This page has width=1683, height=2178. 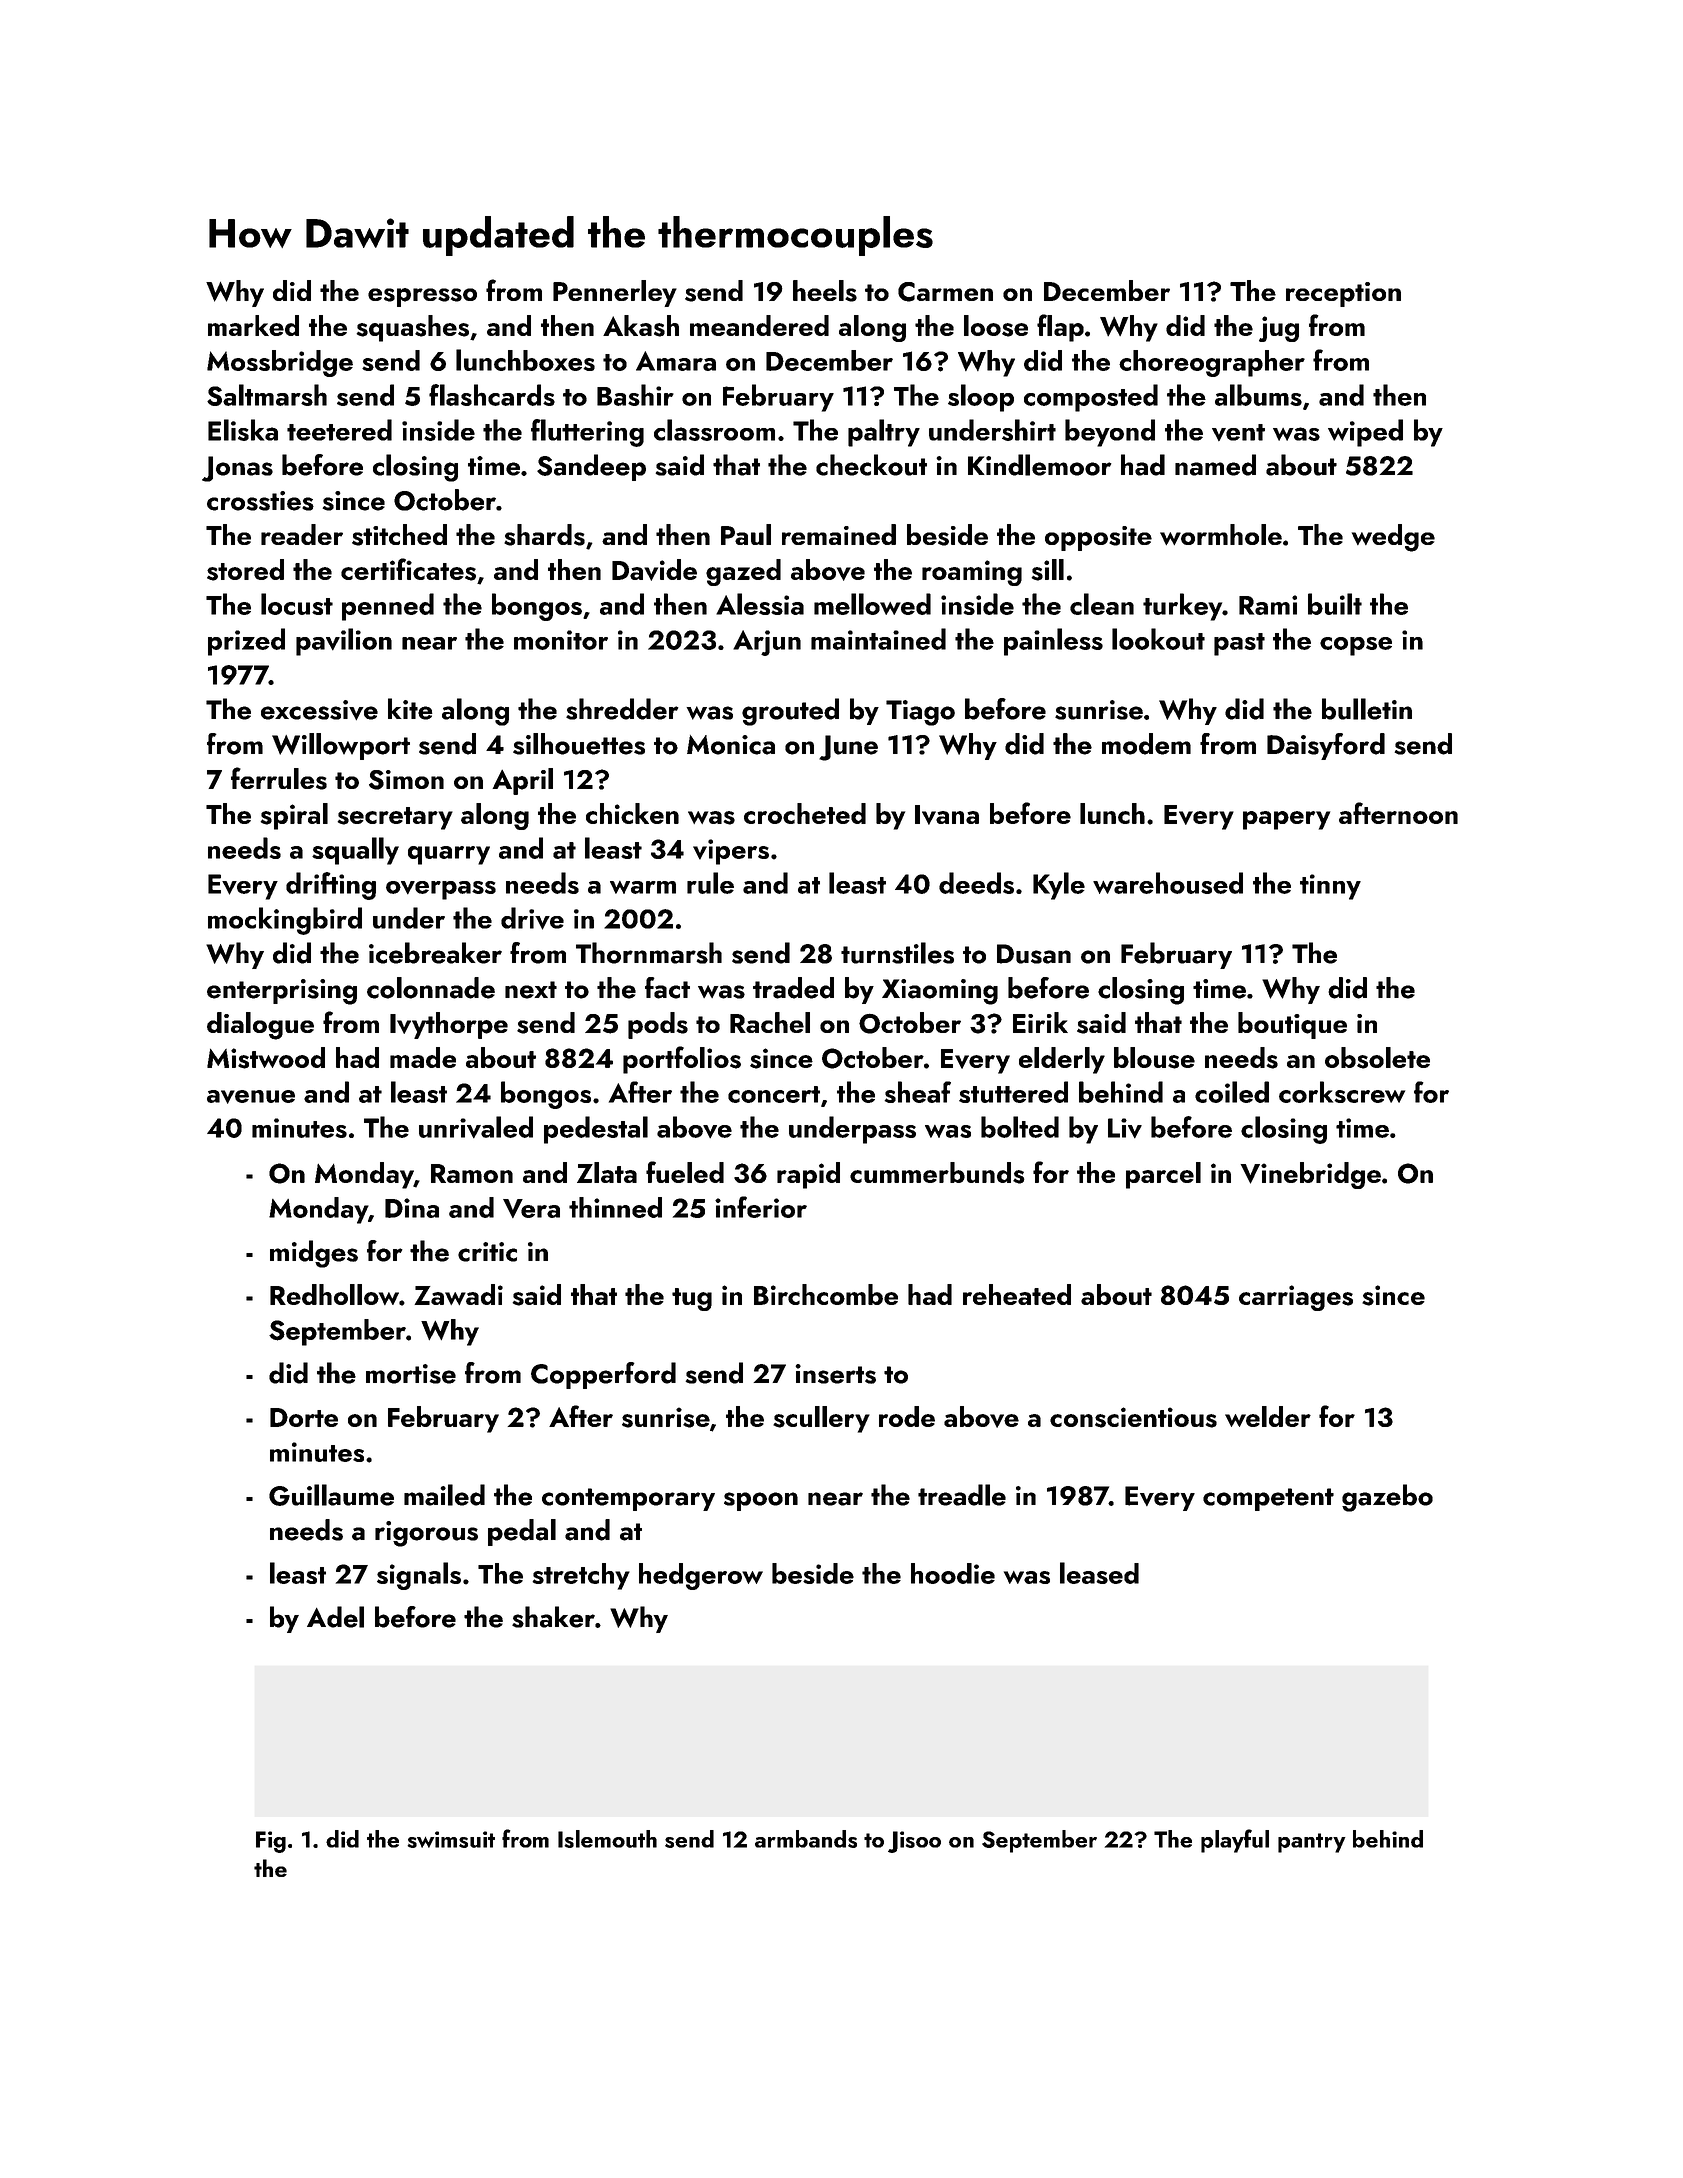 I want to click on Eliska, so click(x=243, y=430).
